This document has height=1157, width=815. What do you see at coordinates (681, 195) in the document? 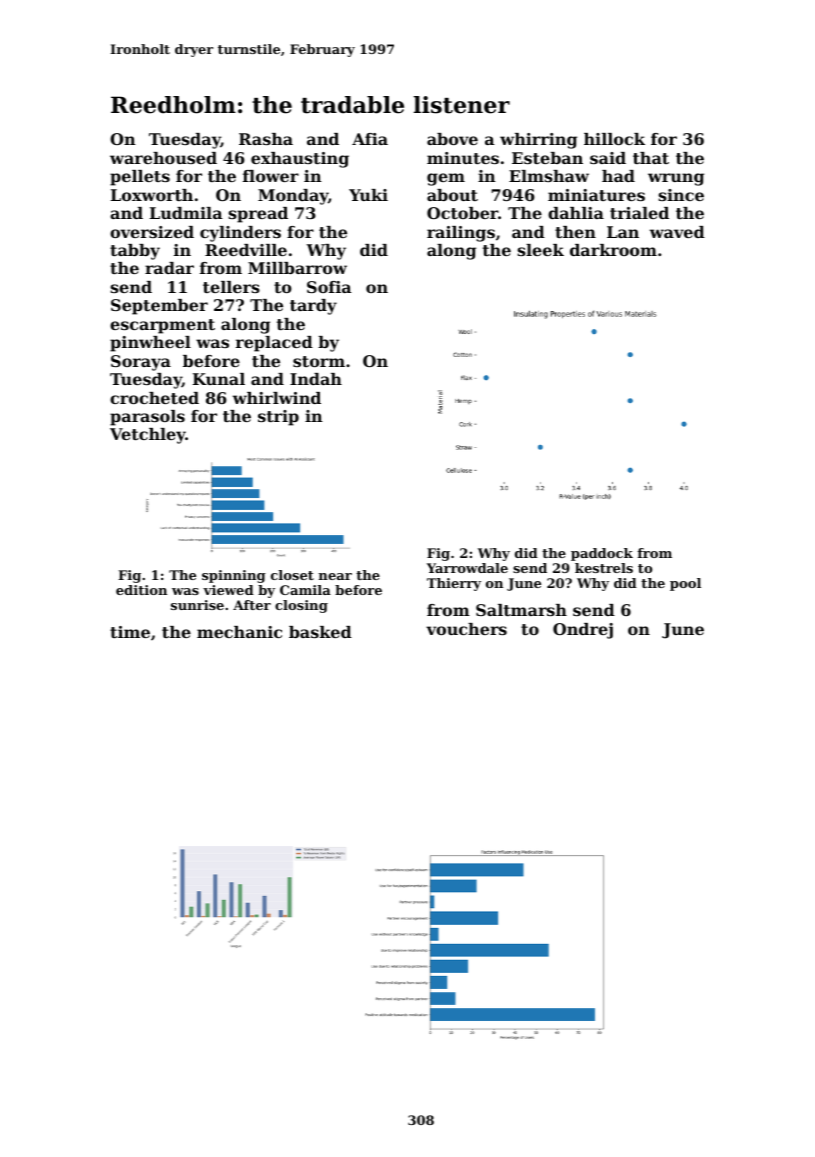
I see `since` at bounding box center [681, 195].
